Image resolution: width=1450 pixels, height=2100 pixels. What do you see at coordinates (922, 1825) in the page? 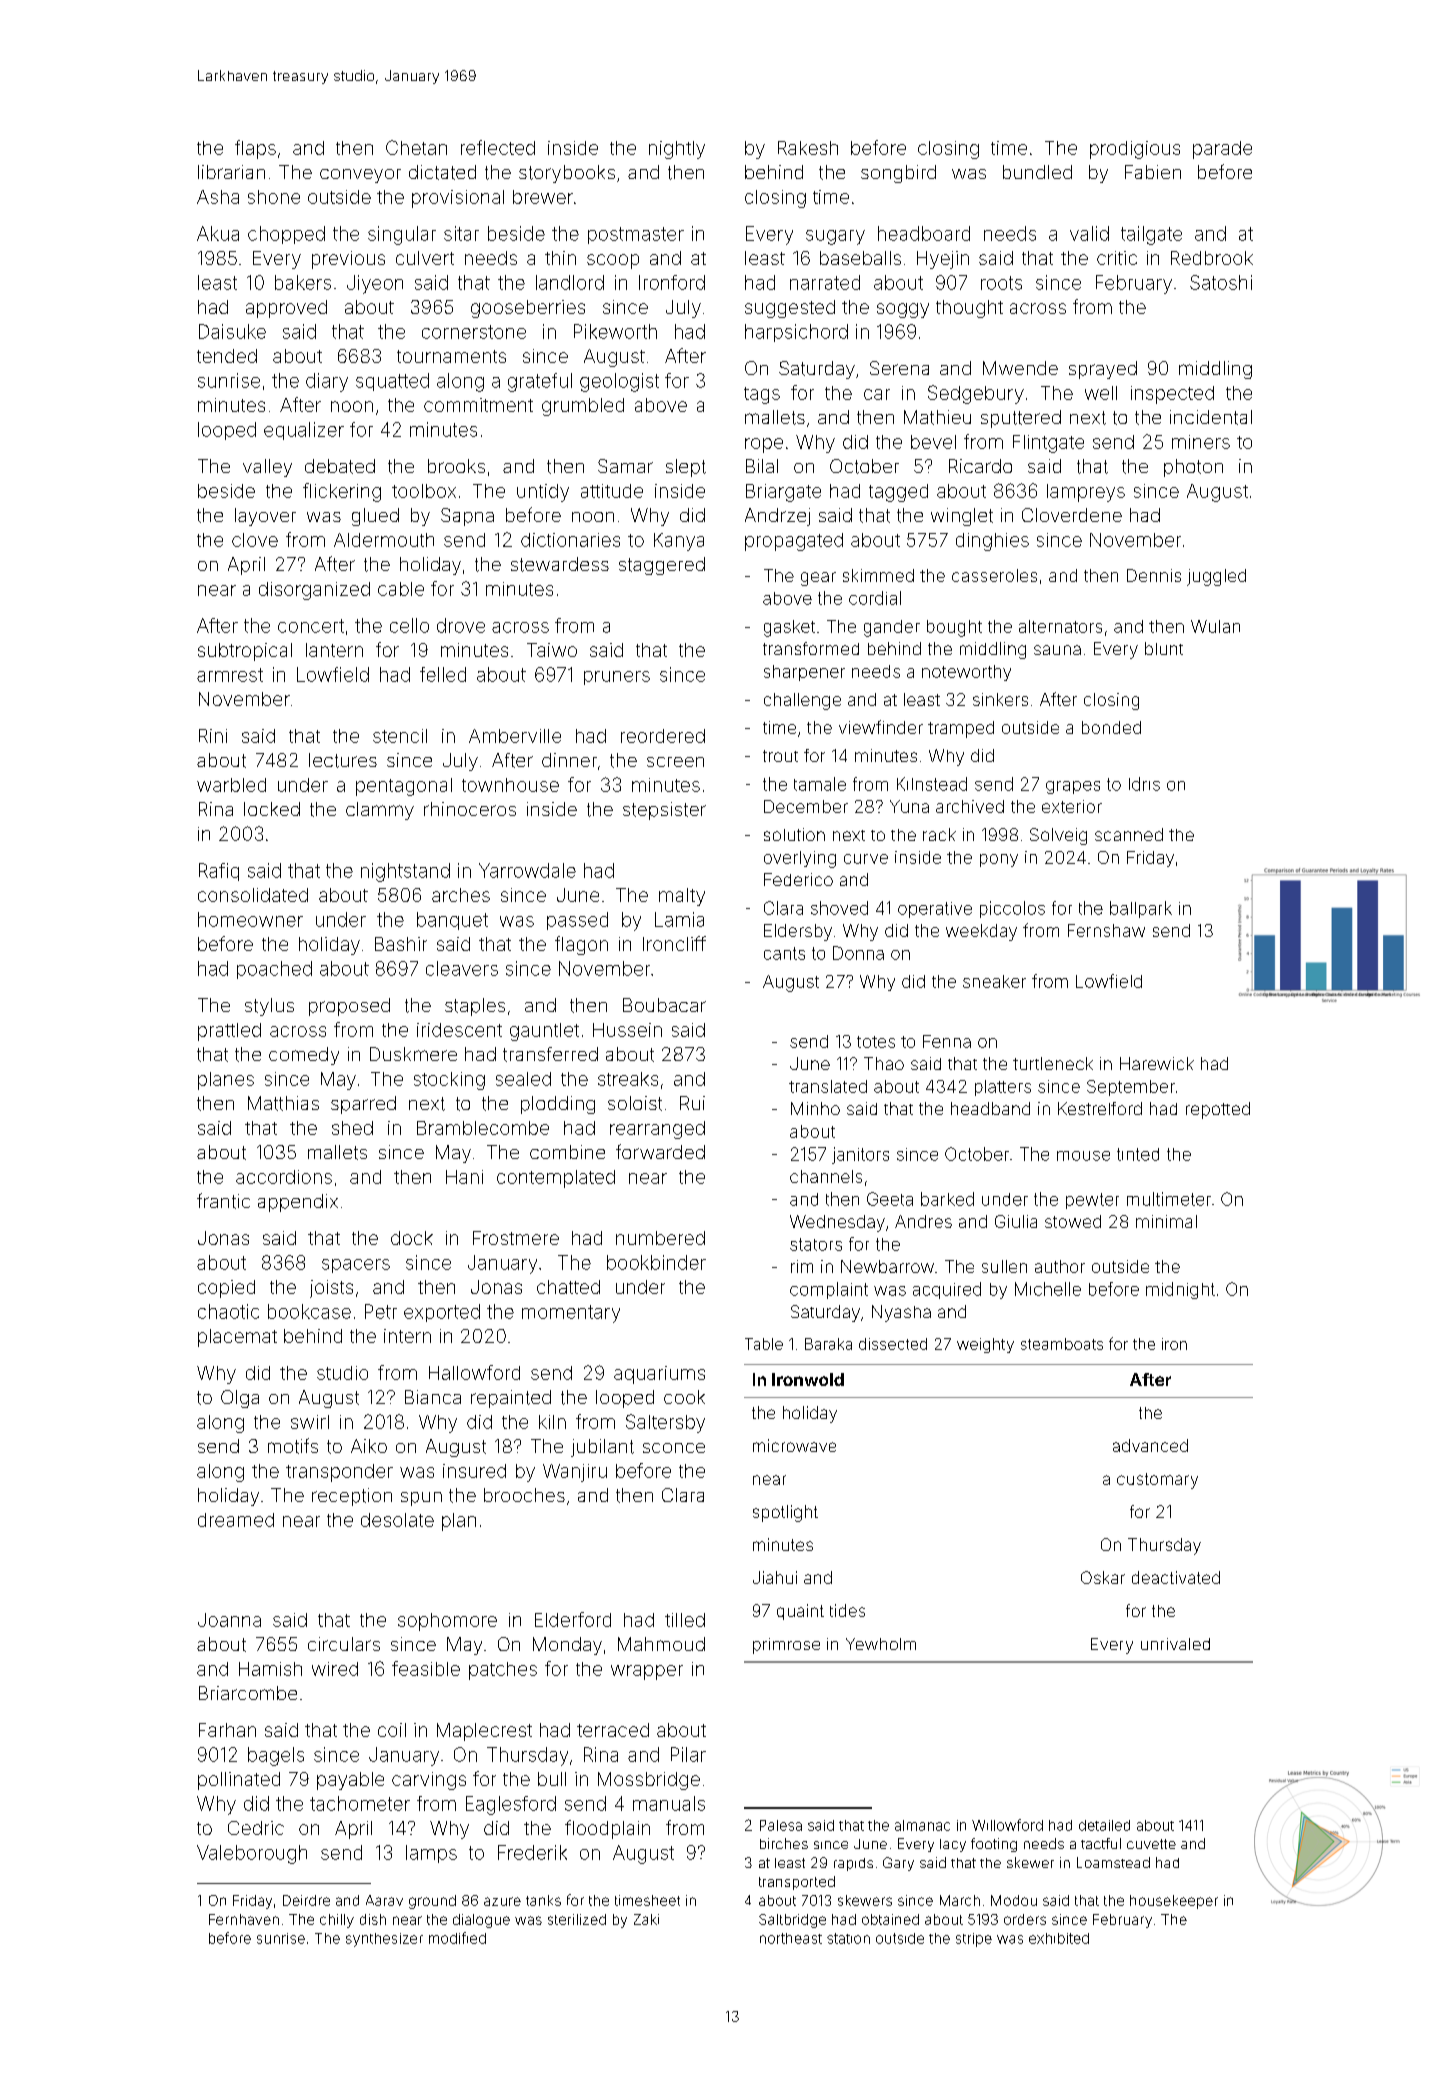
I see `almanac` at bounding box center [922, 1825].
